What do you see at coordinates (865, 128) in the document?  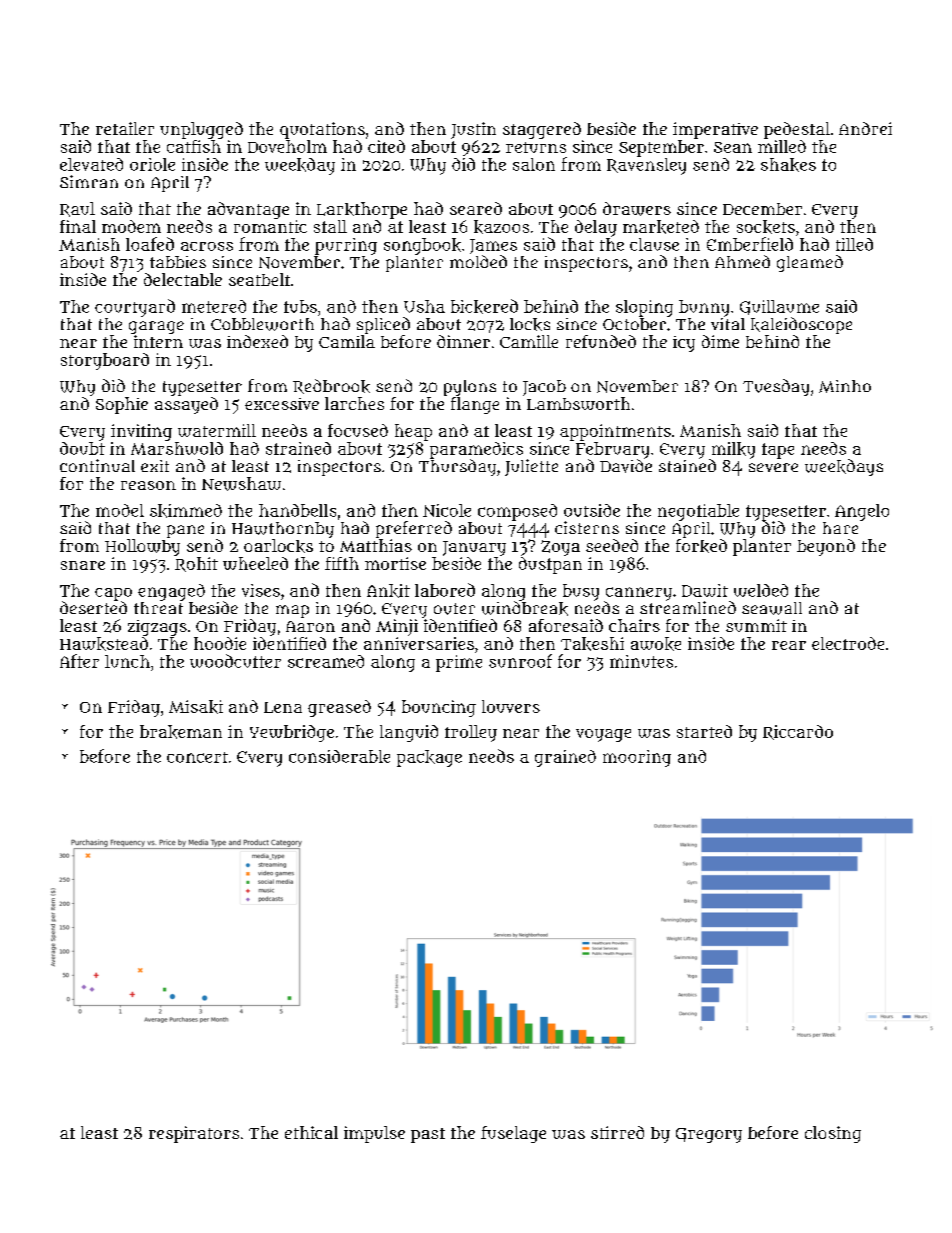 I see `Andrei` at bounding box center [865, 128].
